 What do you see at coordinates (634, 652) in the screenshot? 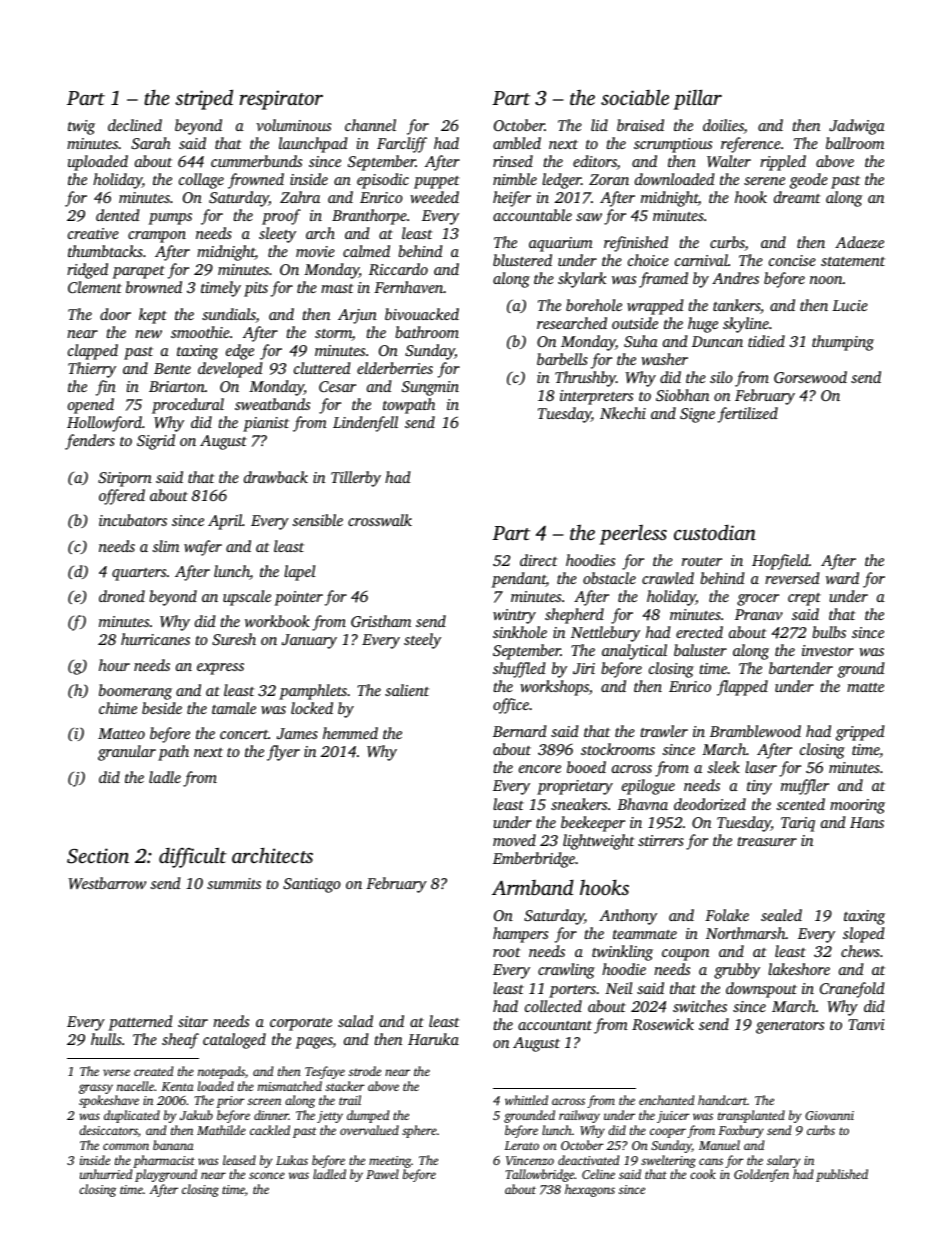
I see `analytical` at bounding box center [634, 652].
